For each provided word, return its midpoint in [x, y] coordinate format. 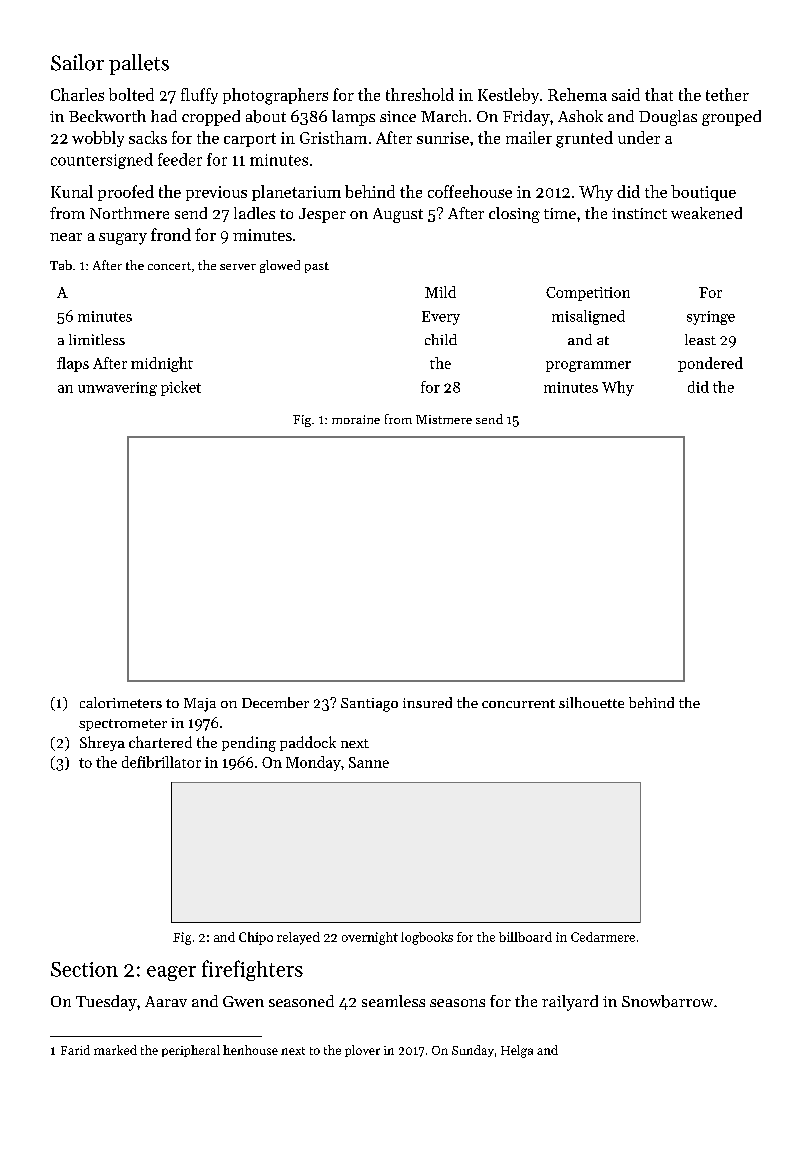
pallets [139, 64]
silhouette [591, 702]
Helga [517, 1051]
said [626, 94]
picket [181, 388]
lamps [353, 118]
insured [427, 702]
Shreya [102, 743]
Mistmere [444, 419]
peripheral [191, 1051]
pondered [710, 364]
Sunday [473, 1051]
